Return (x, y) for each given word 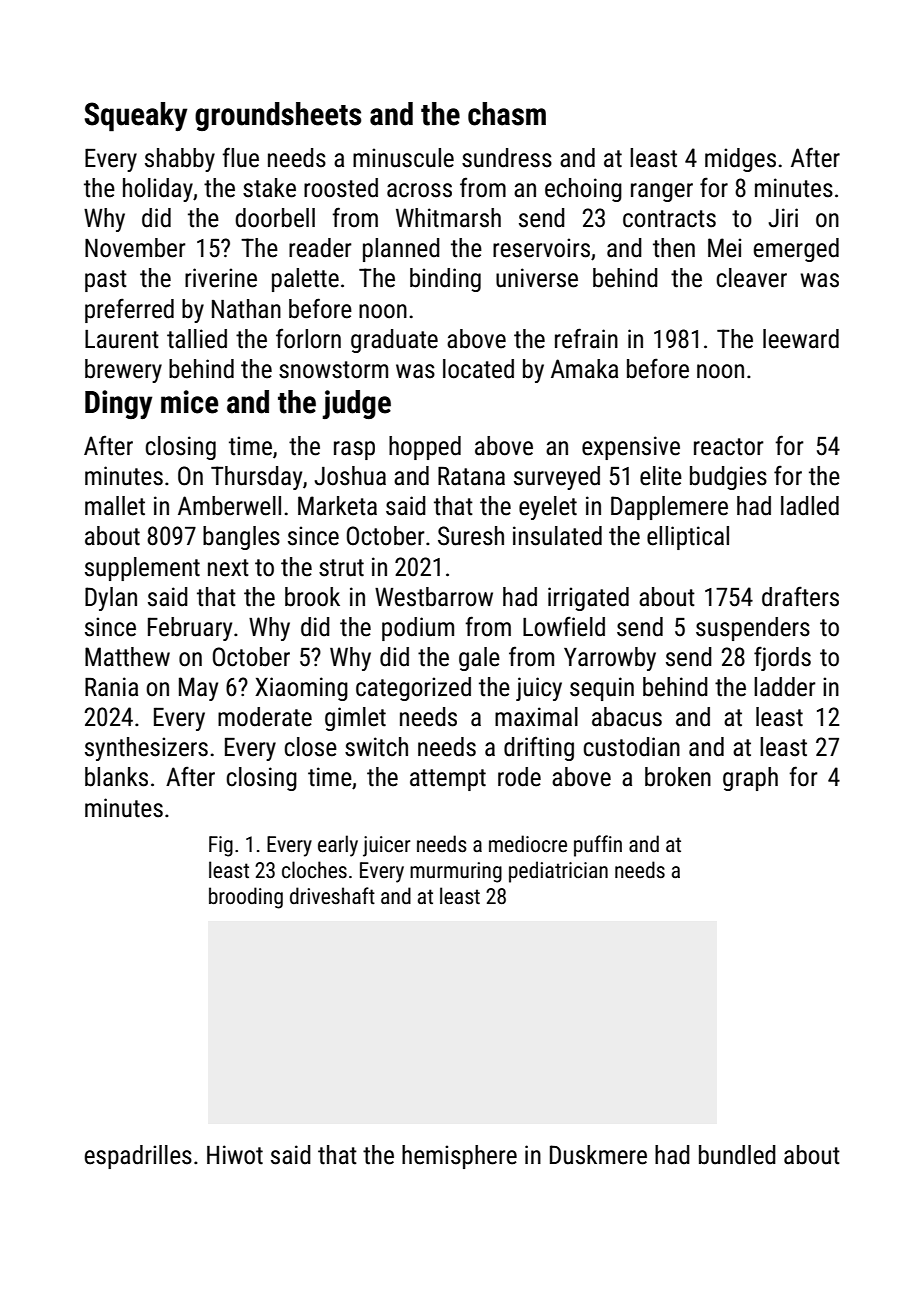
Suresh (471, 536)
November (135, 248)
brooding (246, 898)
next (228, 568)
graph (750, 779)
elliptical (688, 538)
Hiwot (235, 1155)
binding (445, 280)
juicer (387, 846)
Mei (724, 248)
